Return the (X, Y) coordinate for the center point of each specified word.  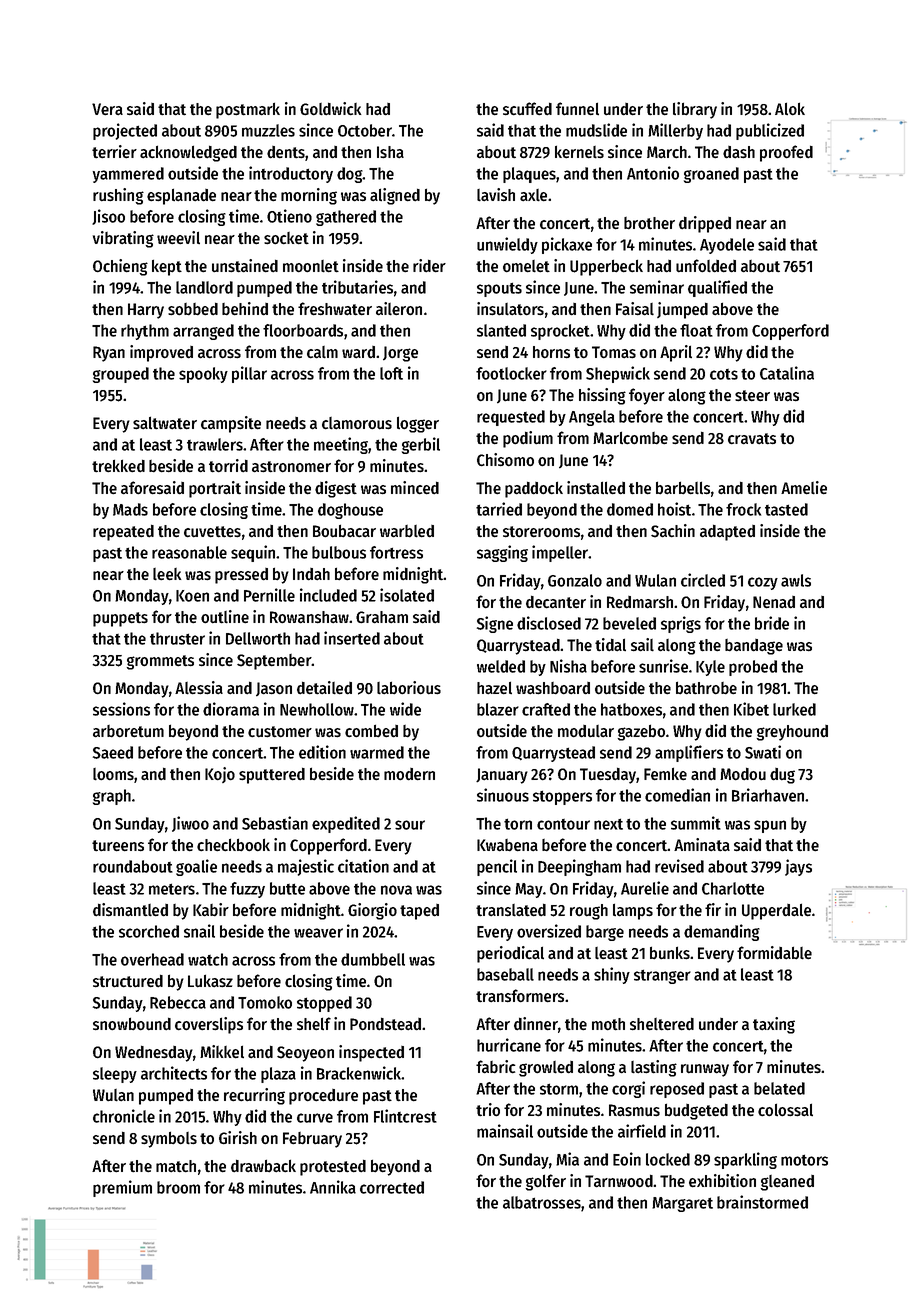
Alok (790, 108)
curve (315, 1118)
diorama (231, 709)
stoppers (562, 797)
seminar (657, 287)
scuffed (527, 108)
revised (679, 866)
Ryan (109, 354)
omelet (526, 266)
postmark (248, 110)
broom (178, 1187)
